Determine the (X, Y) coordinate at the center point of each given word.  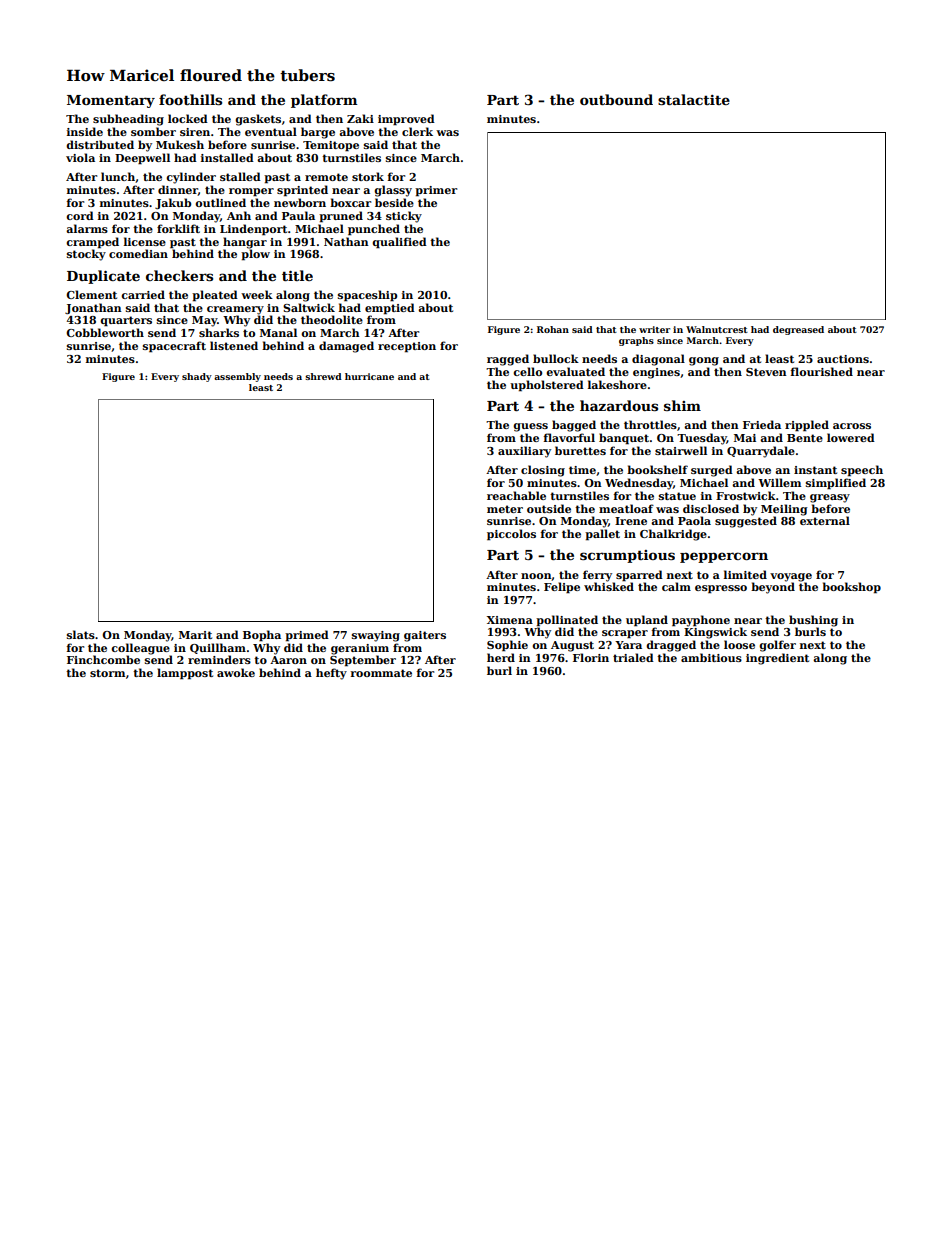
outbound (616, 99)
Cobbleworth (105, 332)
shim (682, 405)
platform (324, 101)
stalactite (694, 99)
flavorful (569, 437)
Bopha (262, 636)
